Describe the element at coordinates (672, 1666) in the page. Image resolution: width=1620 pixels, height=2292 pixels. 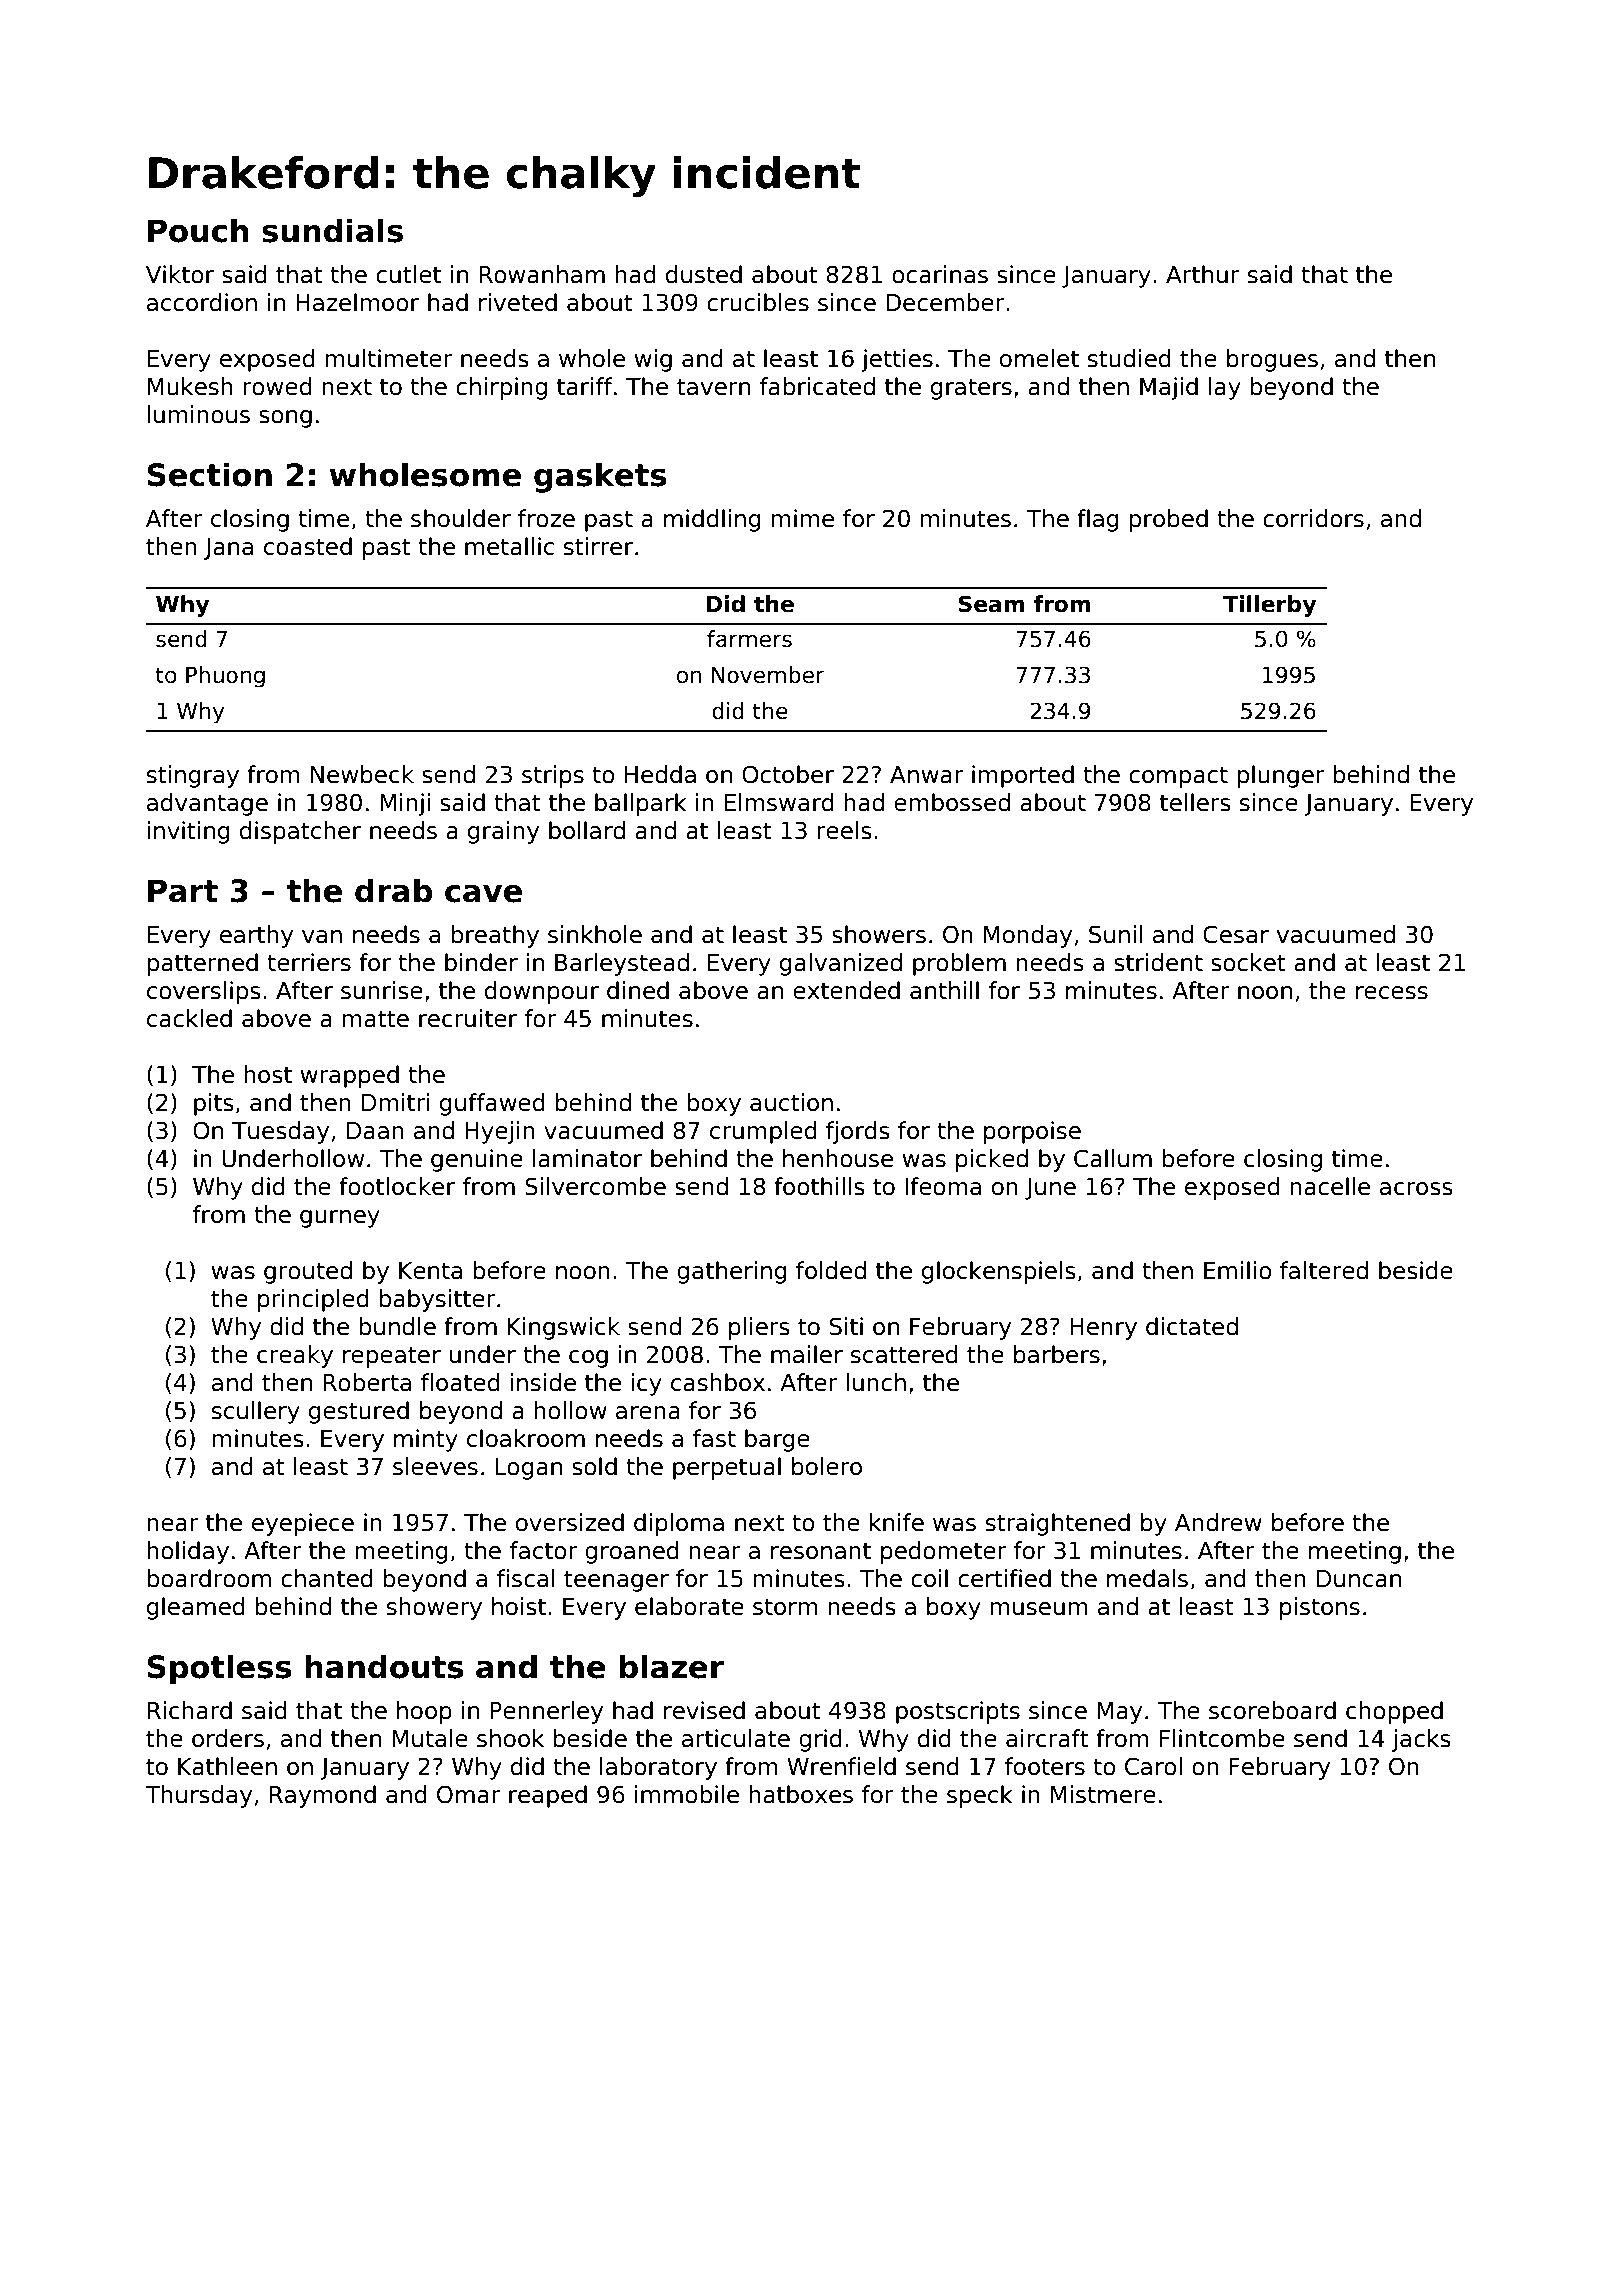
I see `blazer` at that location.
